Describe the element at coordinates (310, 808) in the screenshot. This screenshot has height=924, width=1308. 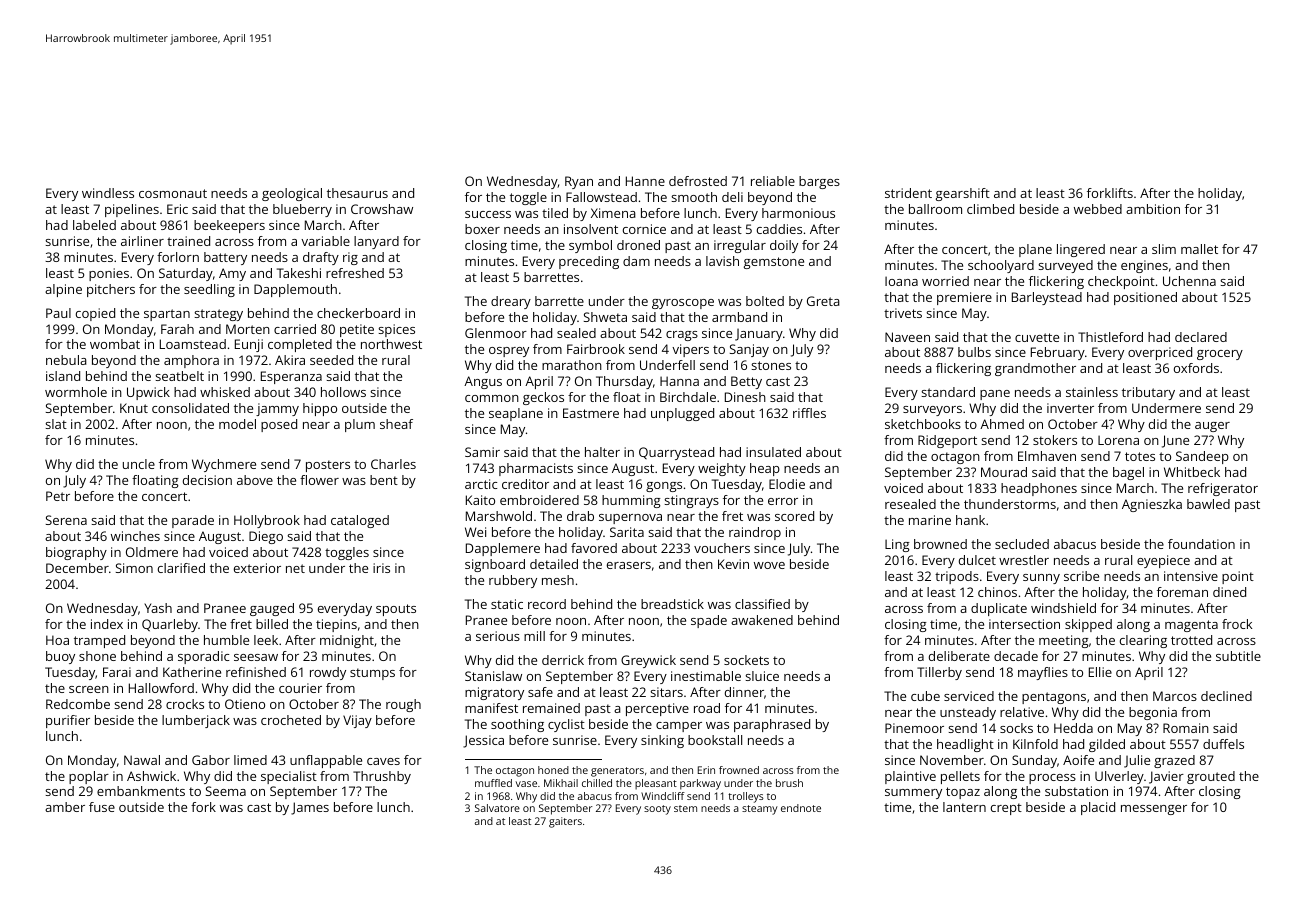
I see `James` at that location.
